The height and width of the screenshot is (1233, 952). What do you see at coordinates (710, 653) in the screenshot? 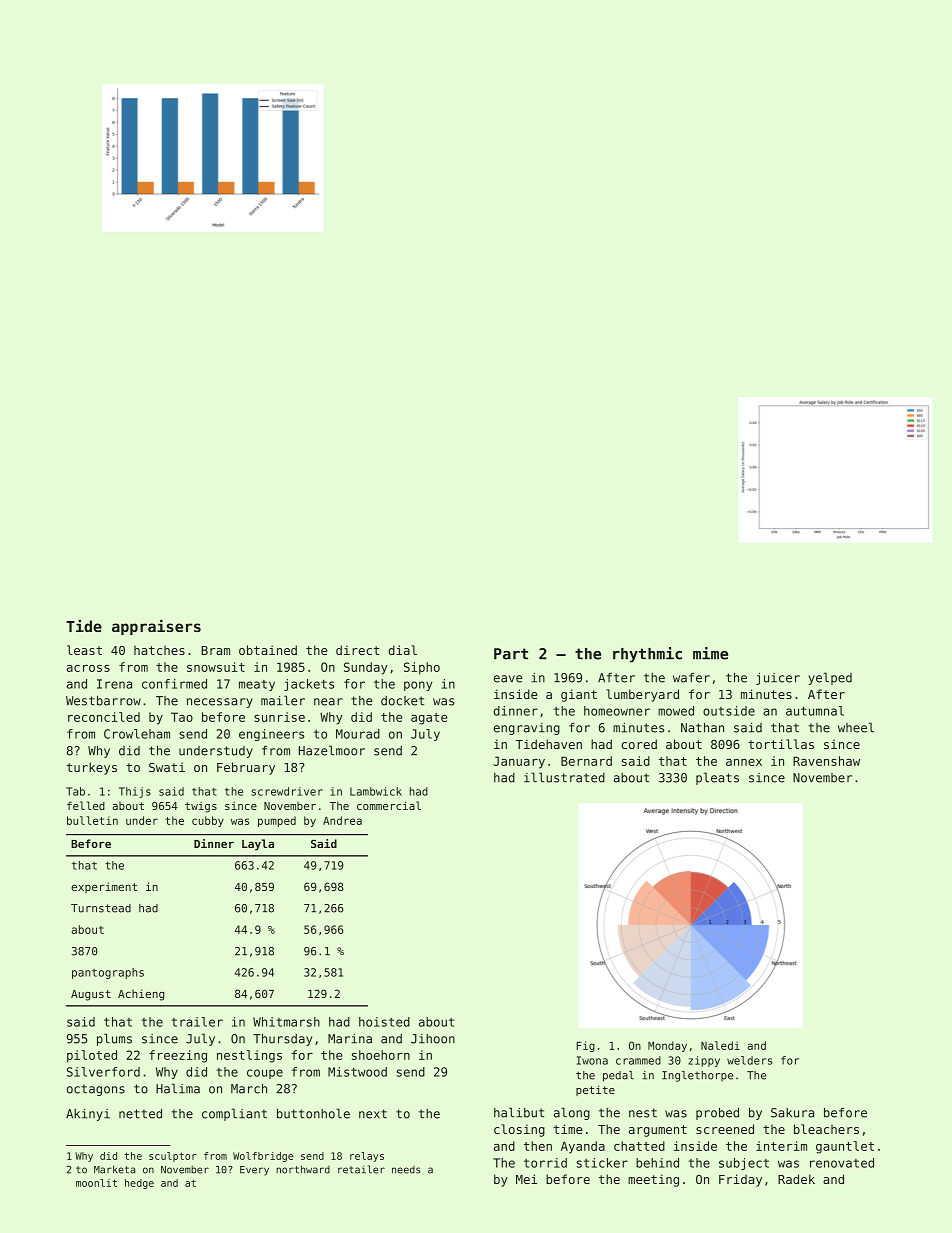
I see `mime` at bounding box center [710, 653].
